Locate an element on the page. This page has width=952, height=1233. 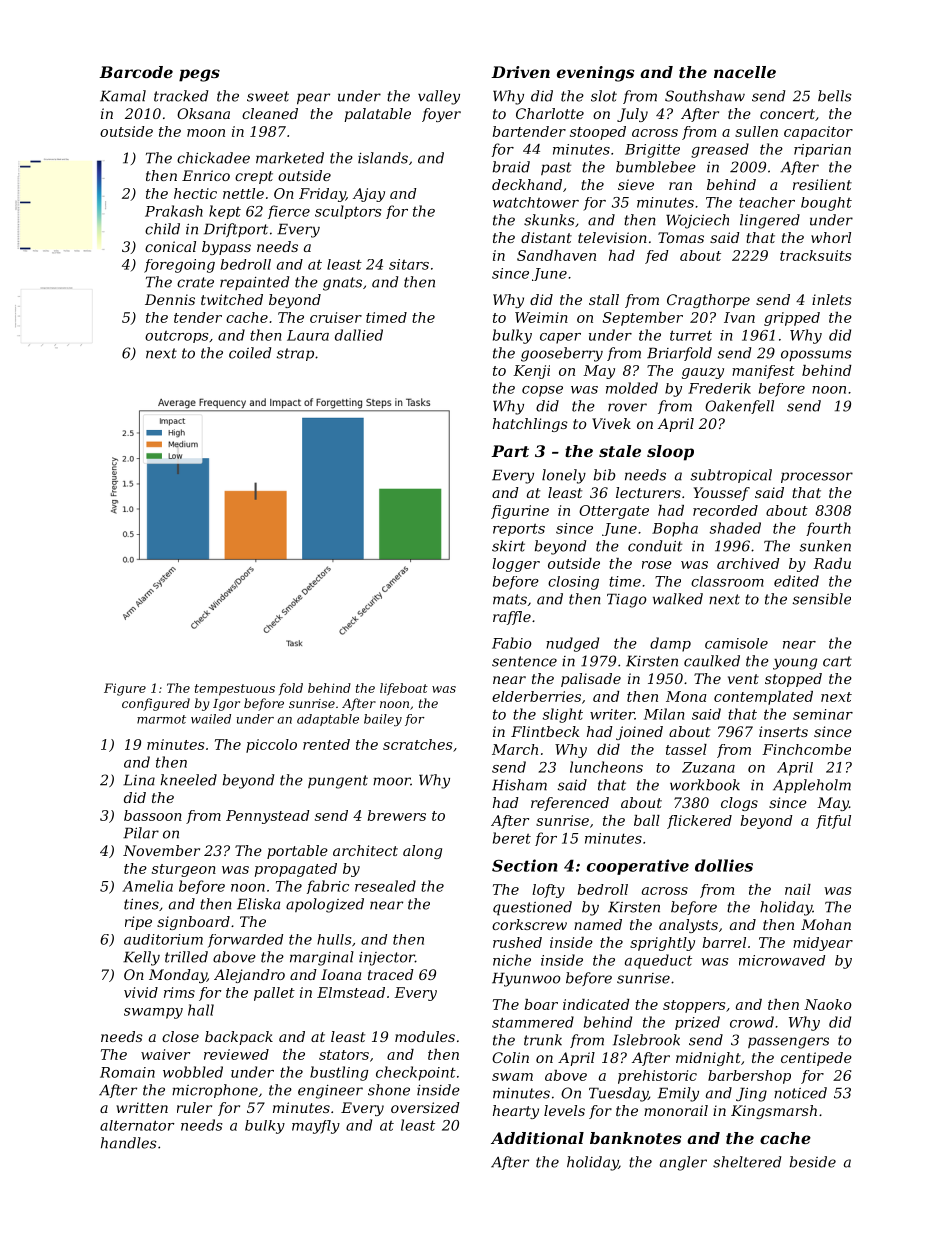
handles is located at coordinates (129, 1143).
